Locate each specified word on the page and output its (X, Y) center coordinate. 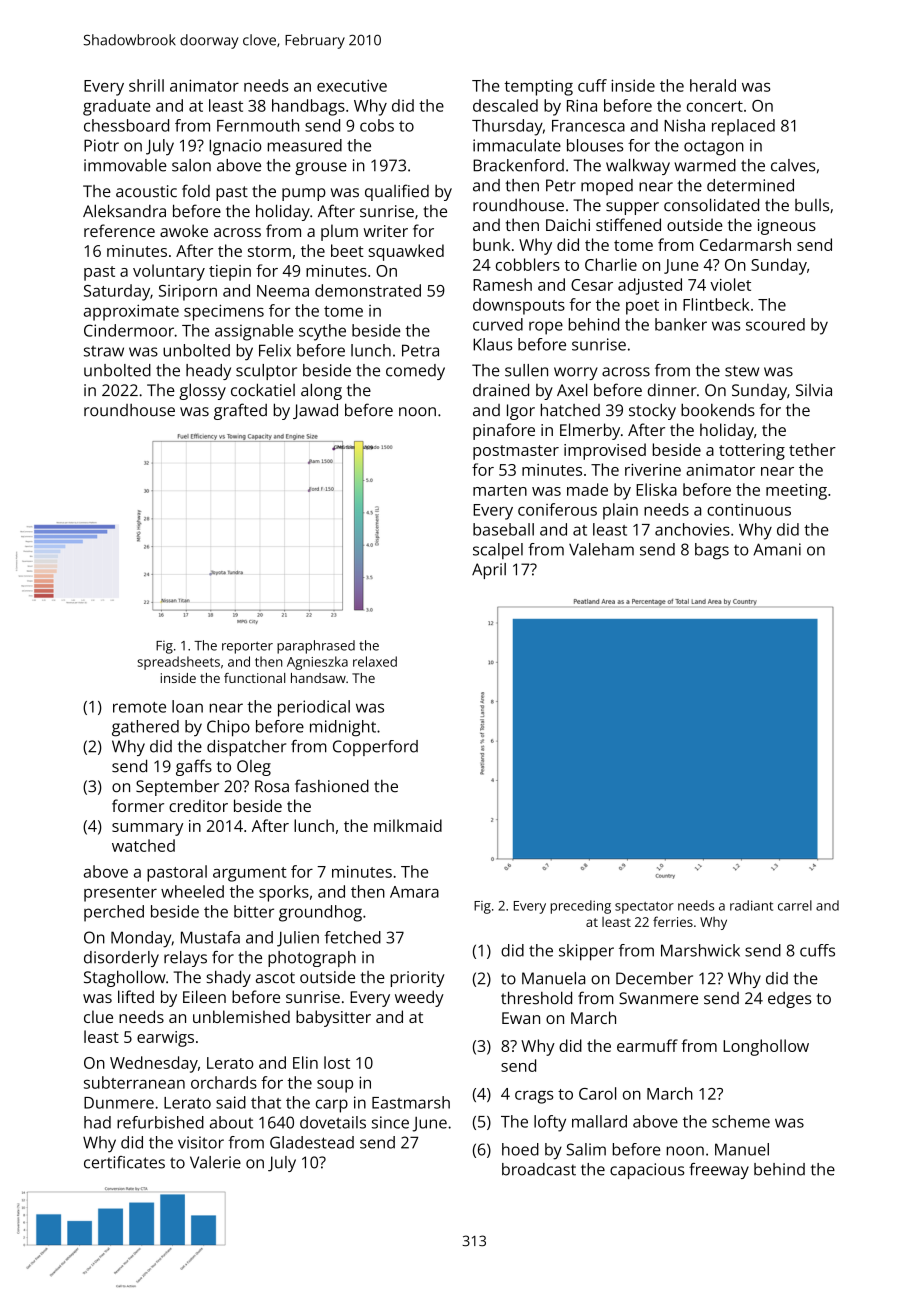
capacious (647, 1171)
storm (269, 251)
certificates (124, 1162)
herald (713, 85)
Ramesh (502, 284)
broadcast (539, 1169)
